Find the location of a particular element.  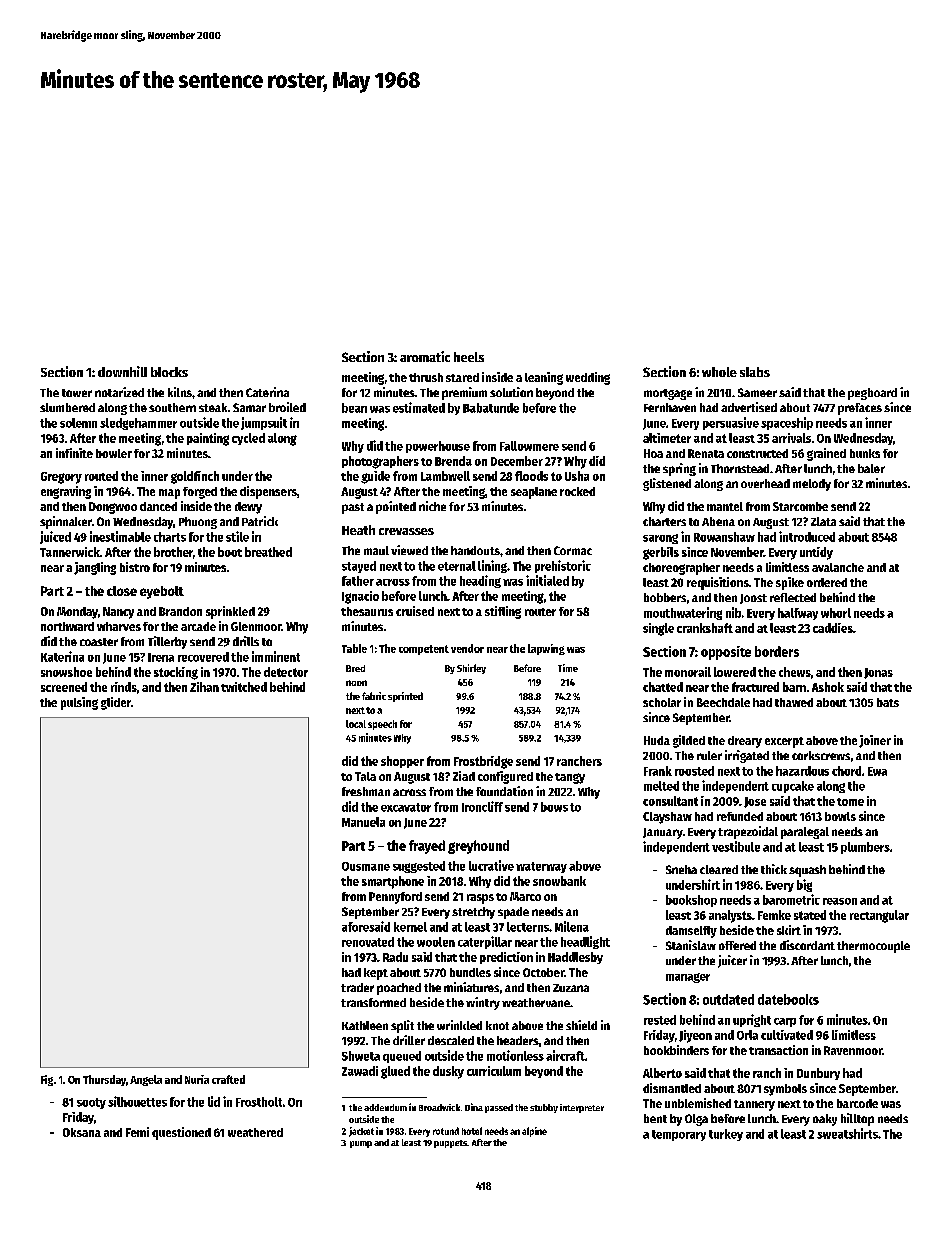

puppets is located at coordinates (450, 1144).
